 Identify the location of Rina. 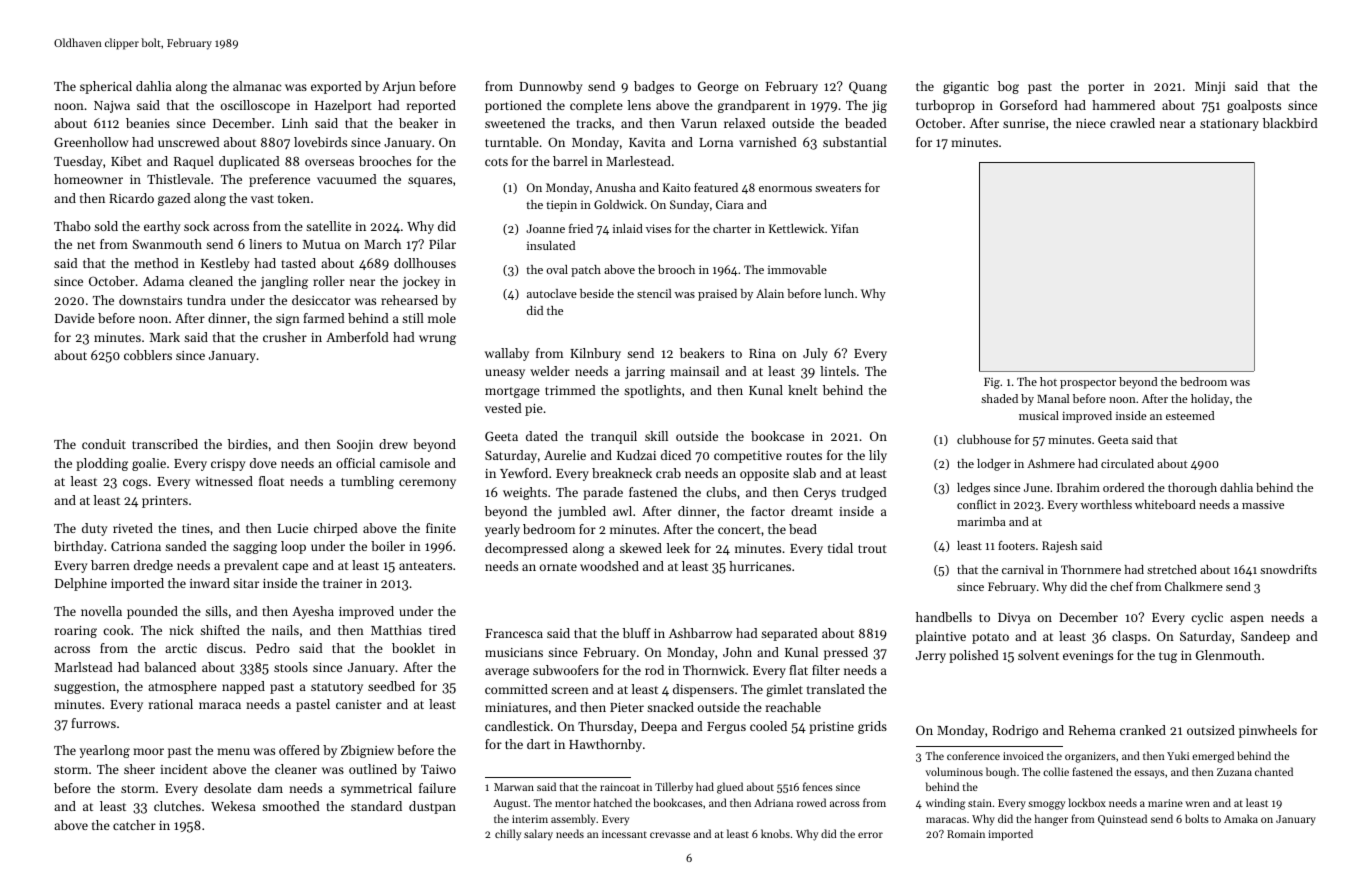
(762, 353).
